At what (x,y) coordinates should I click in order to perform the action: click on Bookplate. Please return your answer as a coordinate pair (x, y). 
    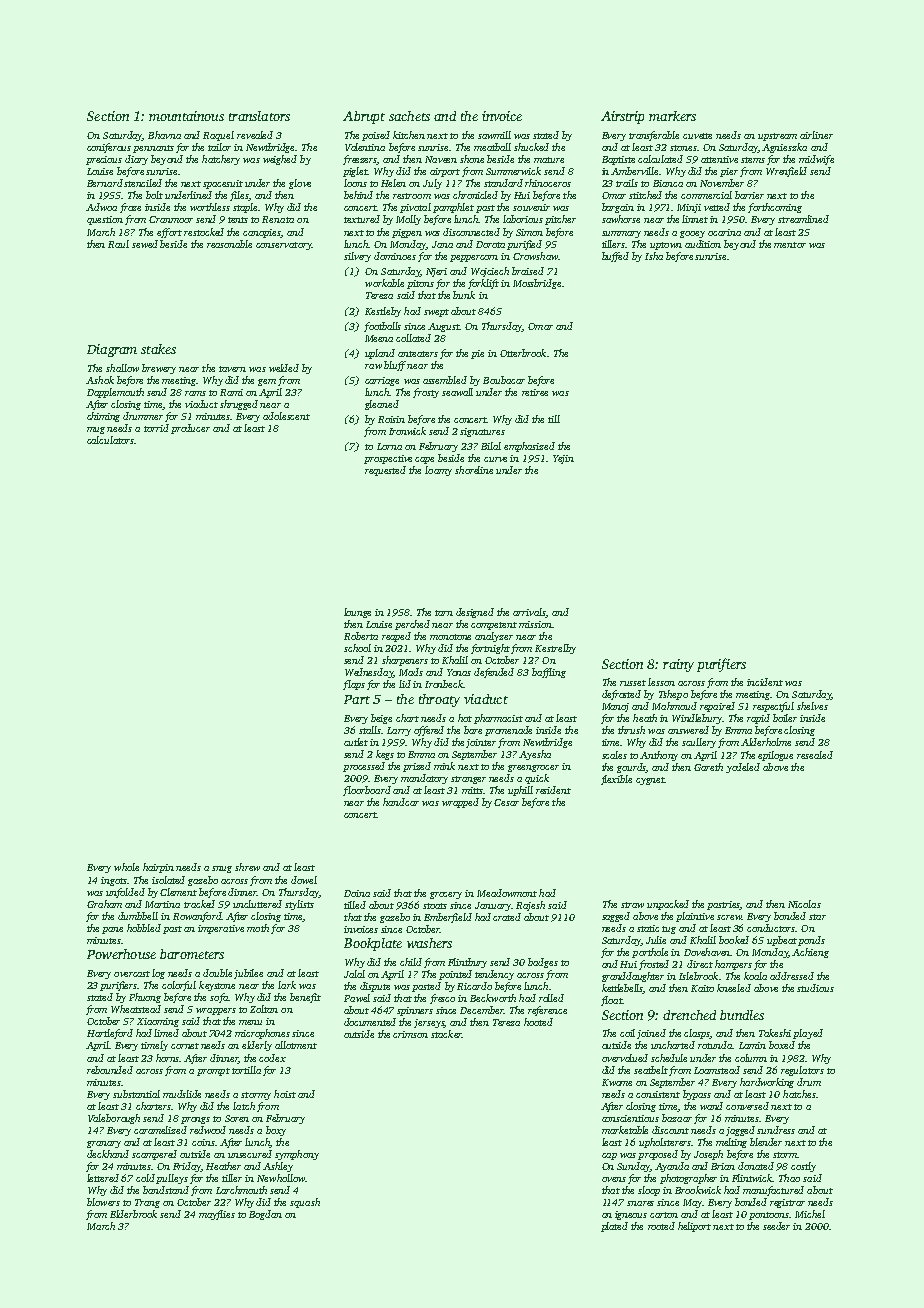
    Looking at the image, I should click on (373, 944).
